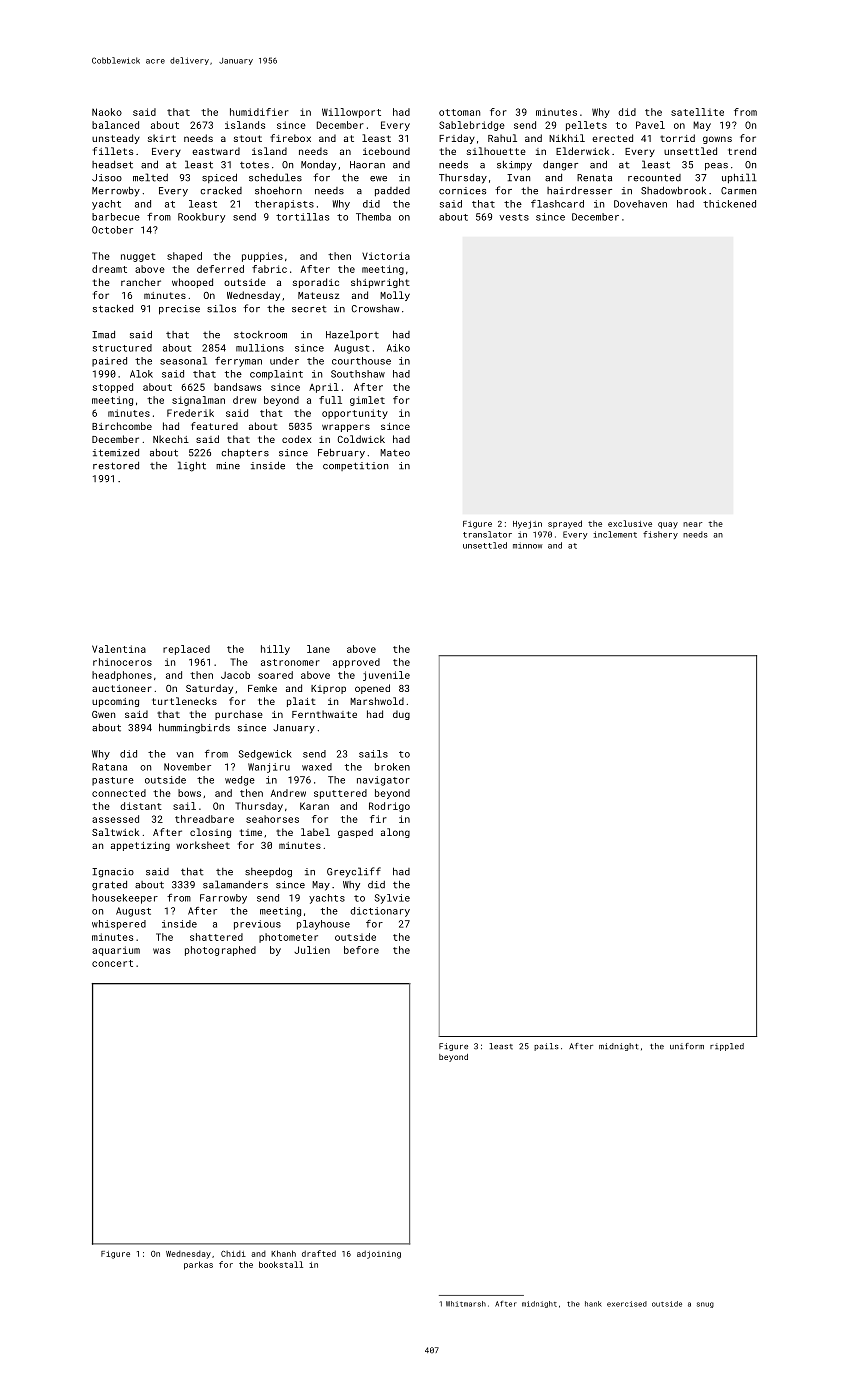 The image size is (849, 1400). Describe the element at coordinates (198, 1265) in the screenshot. I see `parkas` at that location.
